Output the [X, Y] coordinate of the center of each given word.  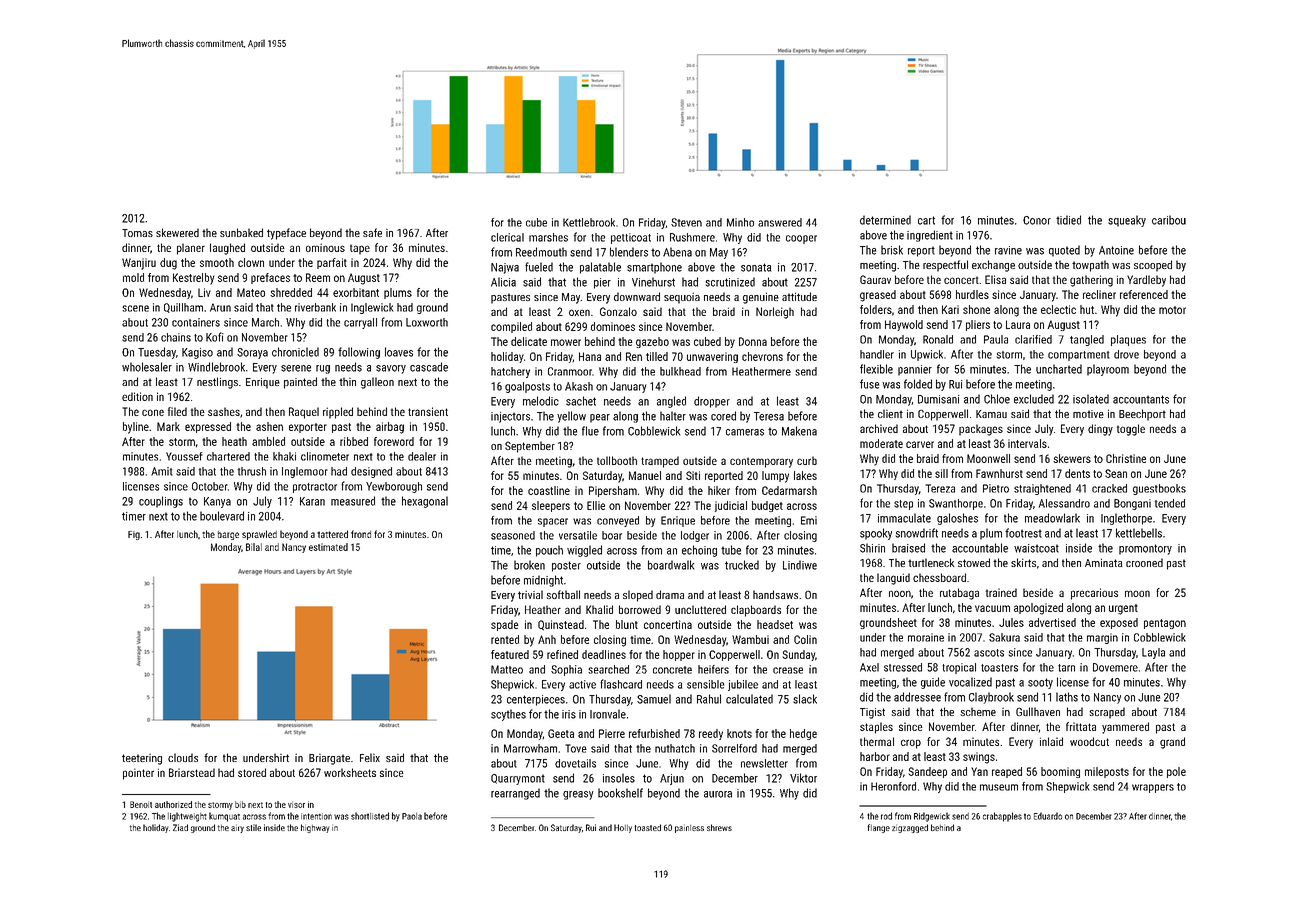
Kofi [215, 337]
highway [315, 828]
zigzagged [910, 828]
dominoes [613, 326]
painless [689, 828]
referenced [1144, 294]
